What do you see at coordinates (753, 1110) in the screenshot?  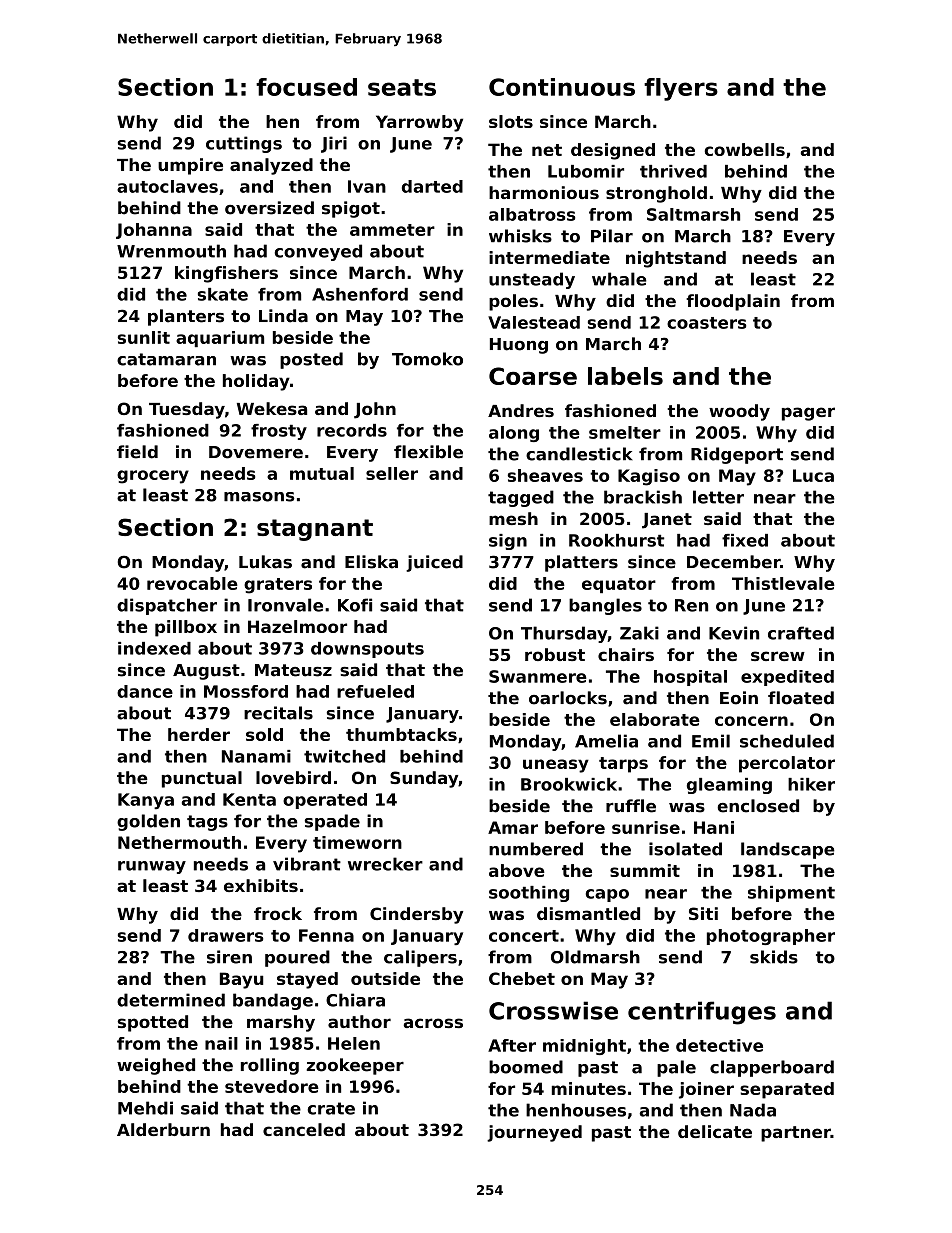 I see `Nada` at bounding box center [753, 1110].
